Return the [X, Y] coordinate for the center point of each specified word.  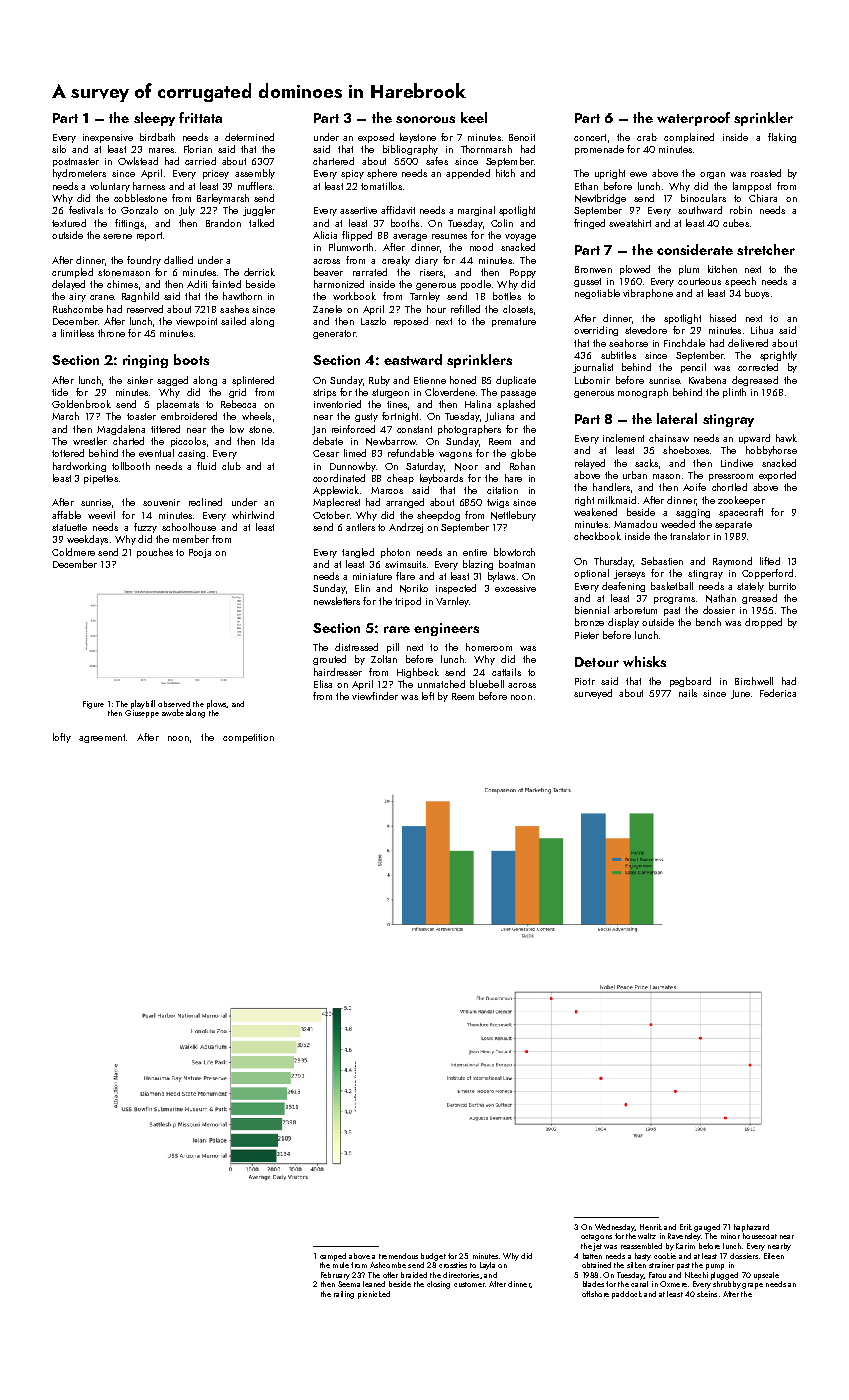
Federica [778, 693]
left [428, 696]
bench [708, 622]
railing [344, 1295]
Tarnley [425, 297]
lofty [62, 738]
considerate [695, 249]
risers [431, 272]
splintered [253, 381]
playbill [143, 704]
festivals [86, 210]
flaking [782, 138]
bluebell [487, 684]
